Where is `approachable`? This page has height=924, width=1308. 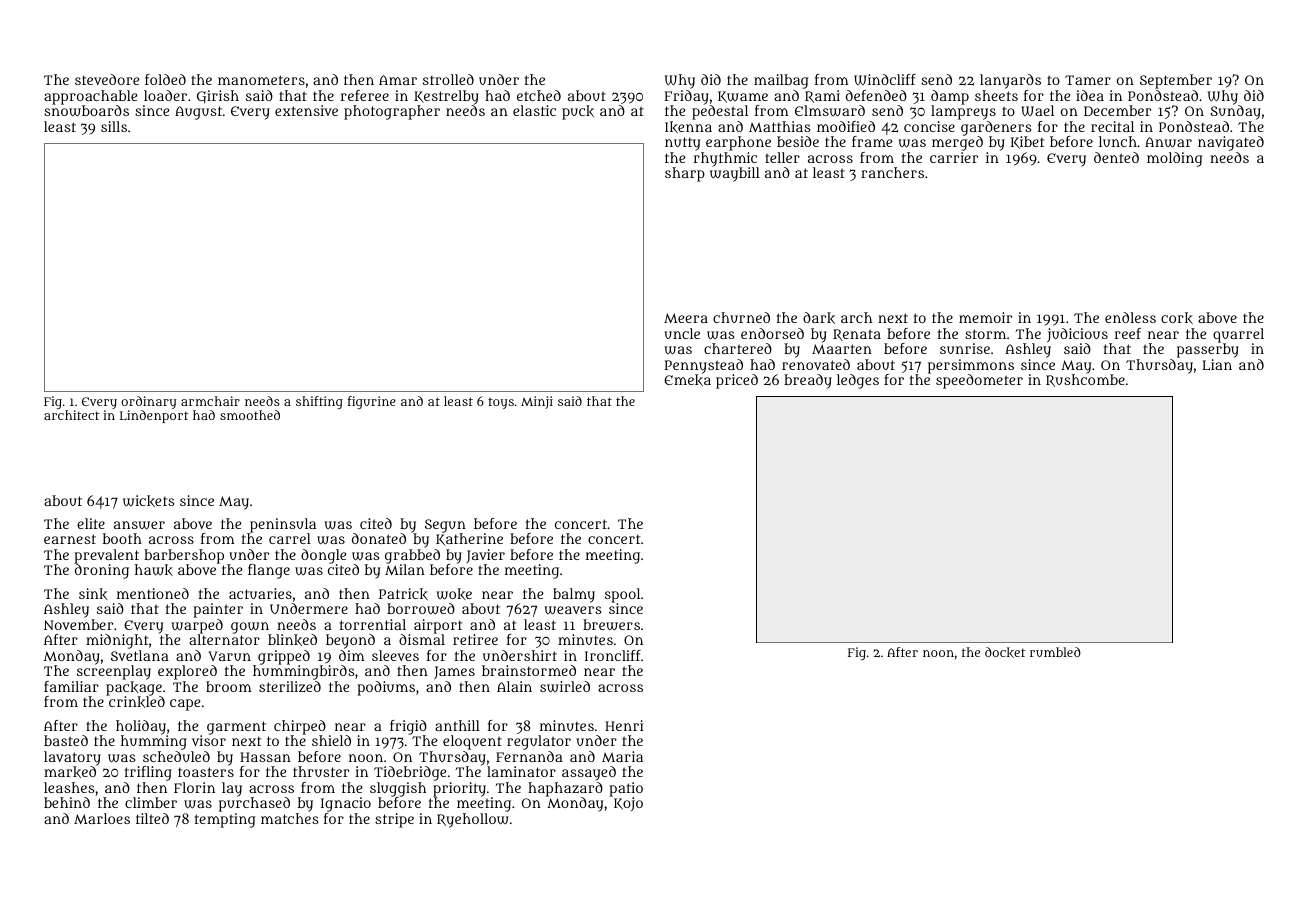
approachable is located at coordinates (90, 97).
